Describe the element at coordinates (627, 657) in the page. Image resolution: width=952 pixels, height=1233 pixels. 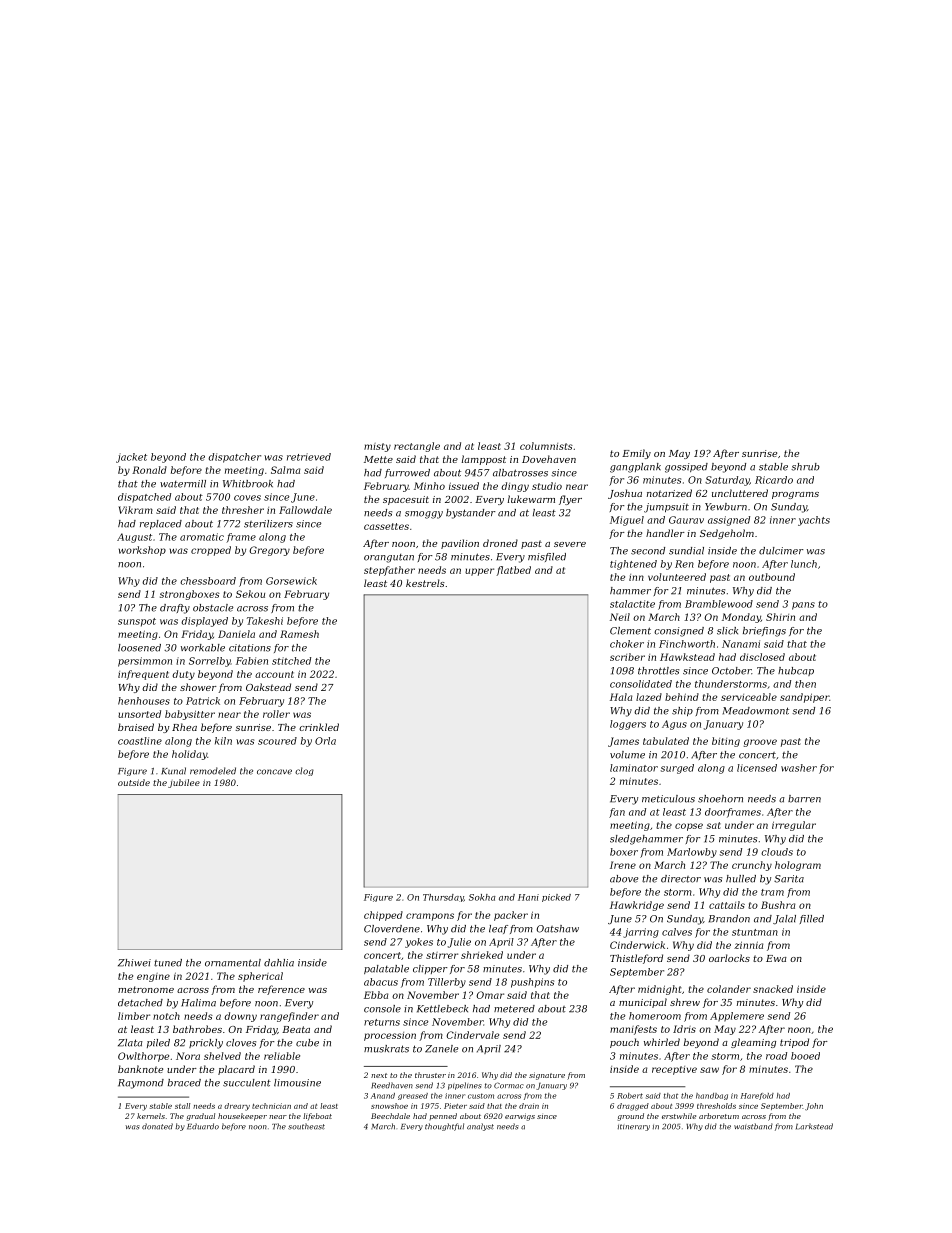
I see `scriber` at that location.
